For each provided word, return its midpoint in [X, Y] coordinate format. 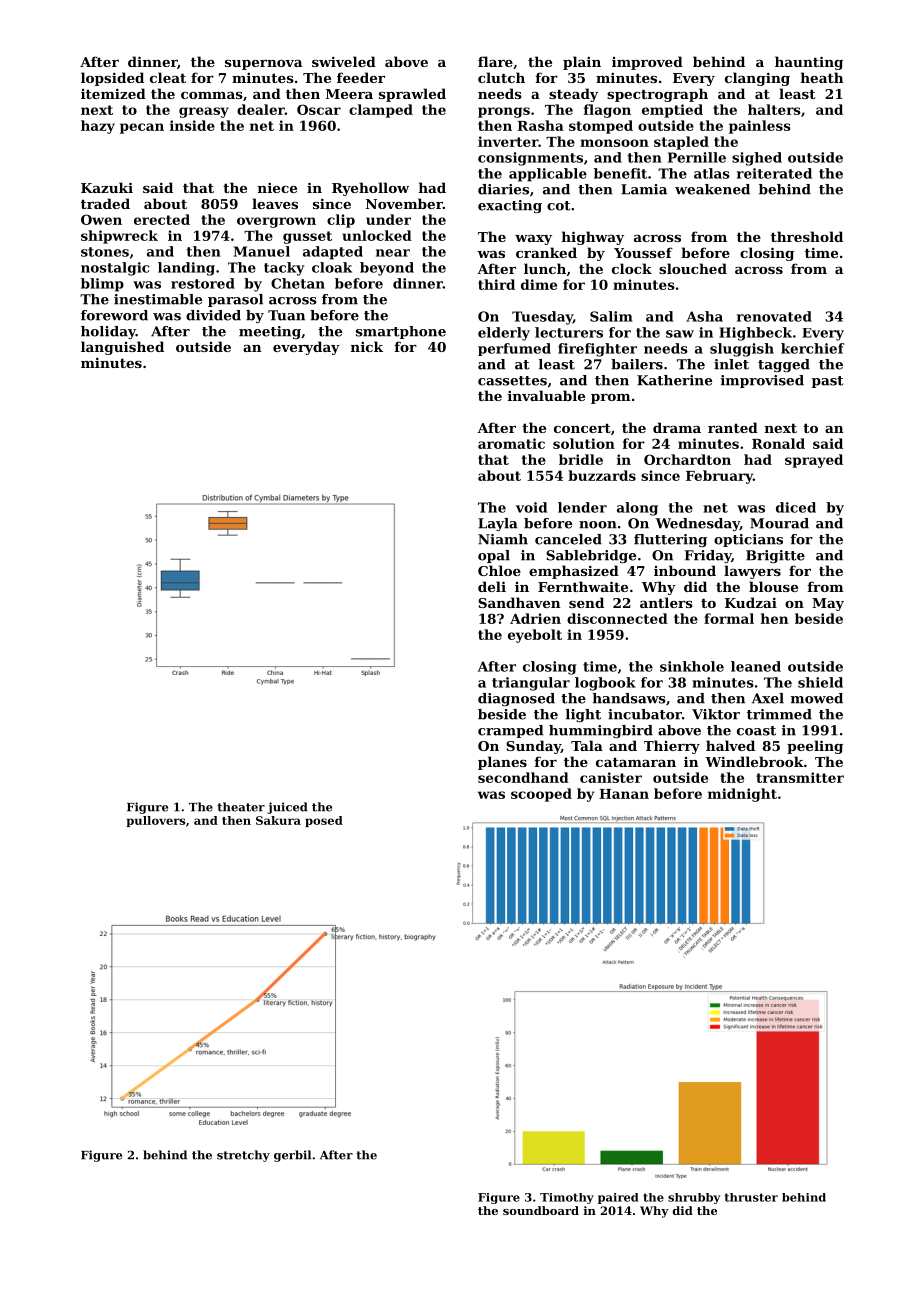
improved [647, 63]
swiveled [344, 61]
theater [241, 807]
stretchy [243, 1156]
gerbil [292, 1156]
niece [277, 188]
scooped [541, 795]
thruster [751, 1197]
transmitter [800, 777]
